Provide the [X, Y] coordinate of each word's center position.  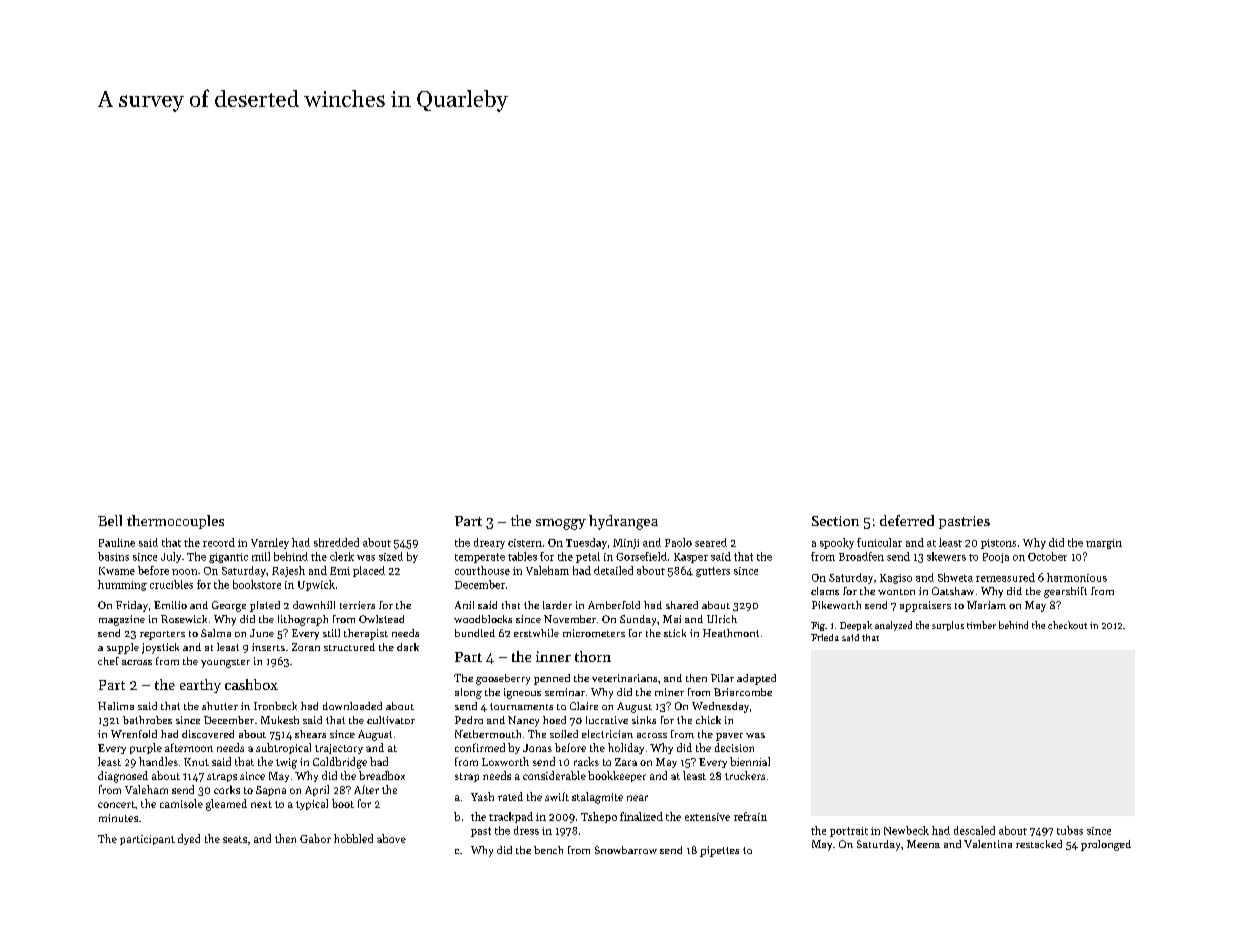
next [261, 804]
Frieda [825, 637]
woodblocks [483, 619]
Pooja [996, 558]
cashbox [251, 684]
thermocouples [175, 522]
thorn [593, 656]
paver [729, 737]
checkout [1067, 625]
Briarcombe [743, 692]
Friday [132, 606]
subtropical [283, 748]
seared [711, 542]
